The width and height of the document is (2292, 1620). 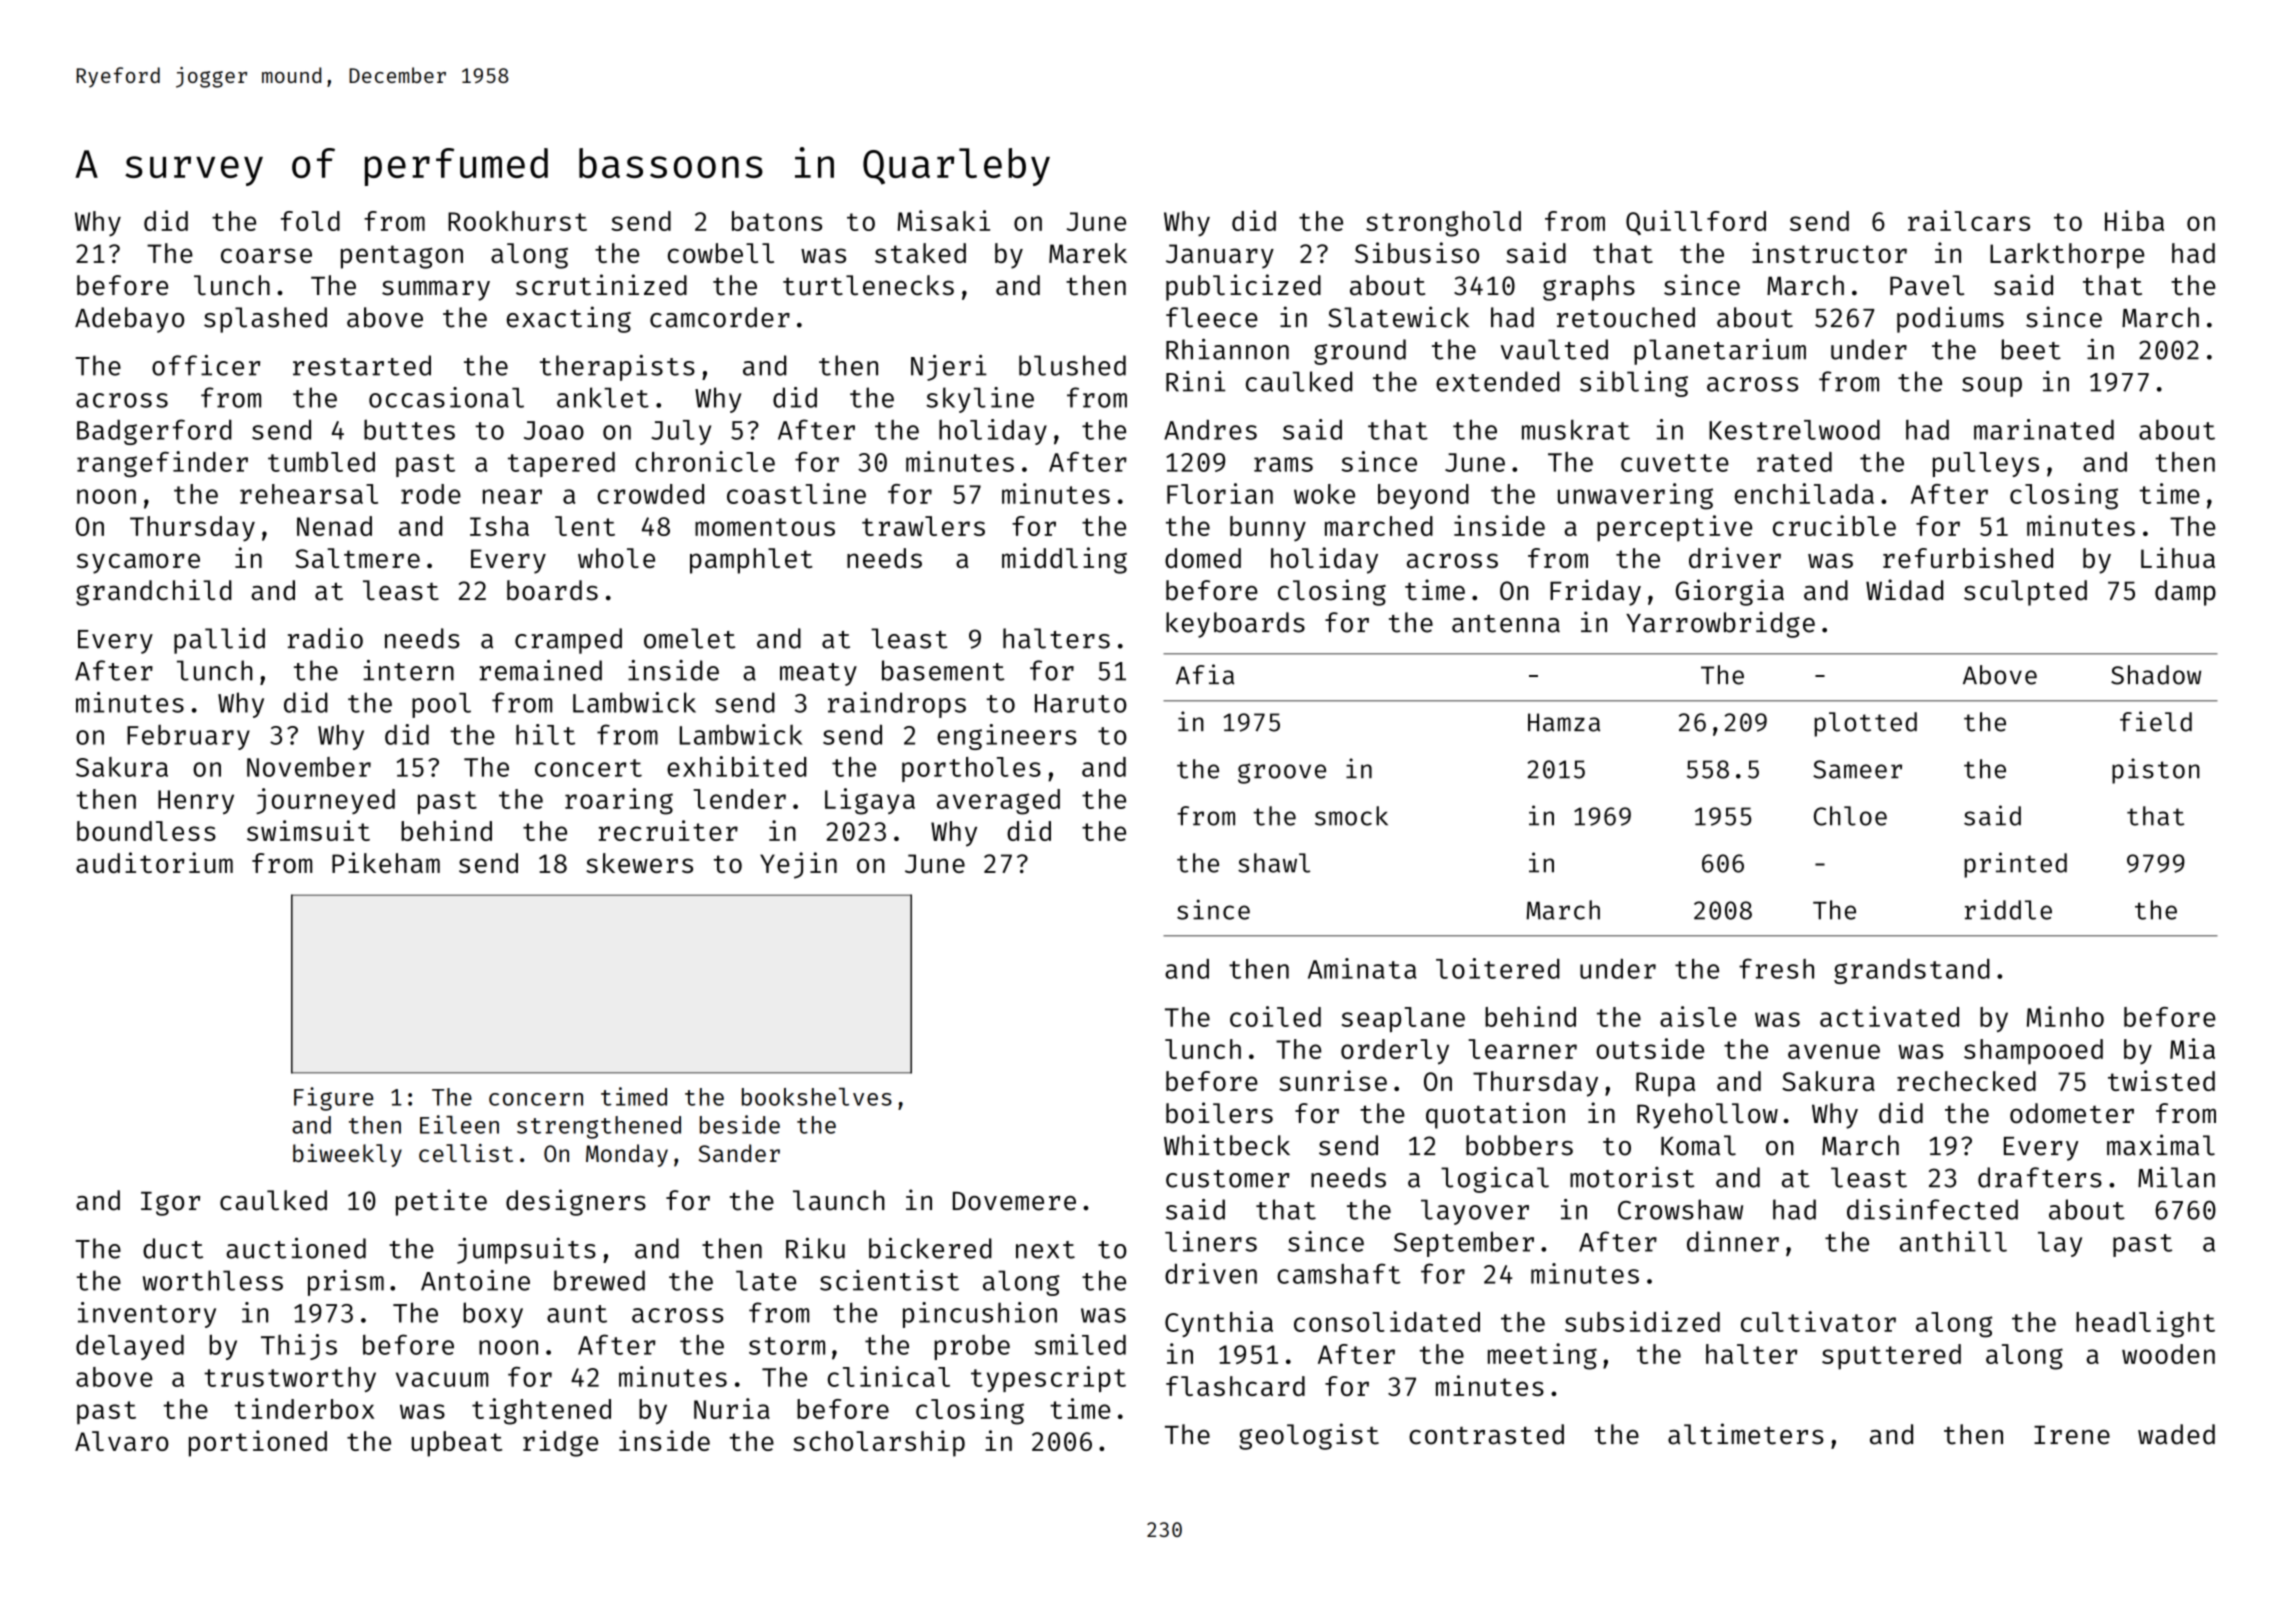 I want to click on fold, so click(x=310, y=221).
